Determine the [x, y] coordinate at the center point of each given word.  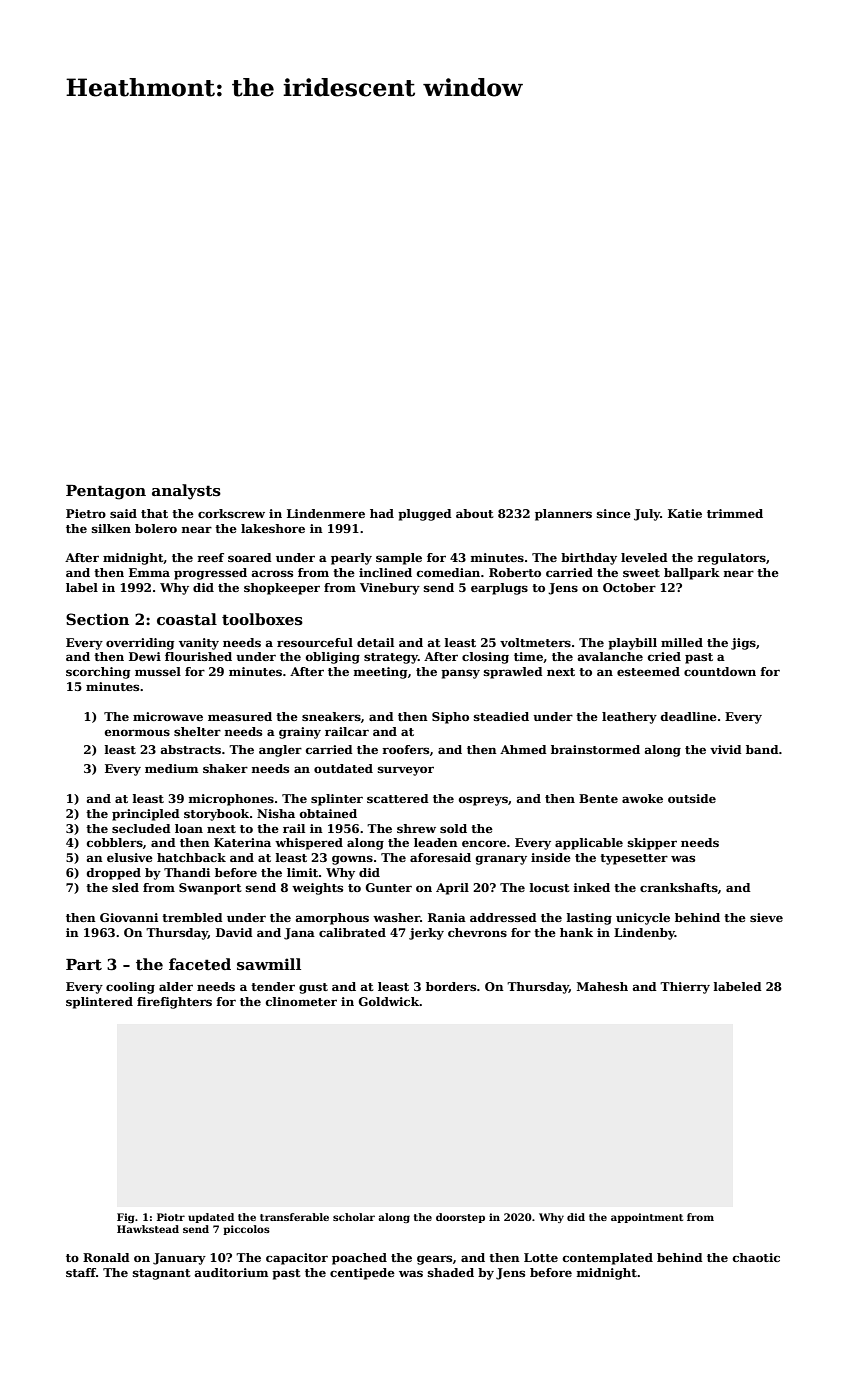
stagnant [162, 1274]
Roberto [515, 572]
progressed [210, 574]
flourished [198, 656]
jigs [743, 644]
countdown [720, 671]
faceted [200, 964]
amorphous [332, 919]
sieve [766, 917]
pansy [460, 674]
